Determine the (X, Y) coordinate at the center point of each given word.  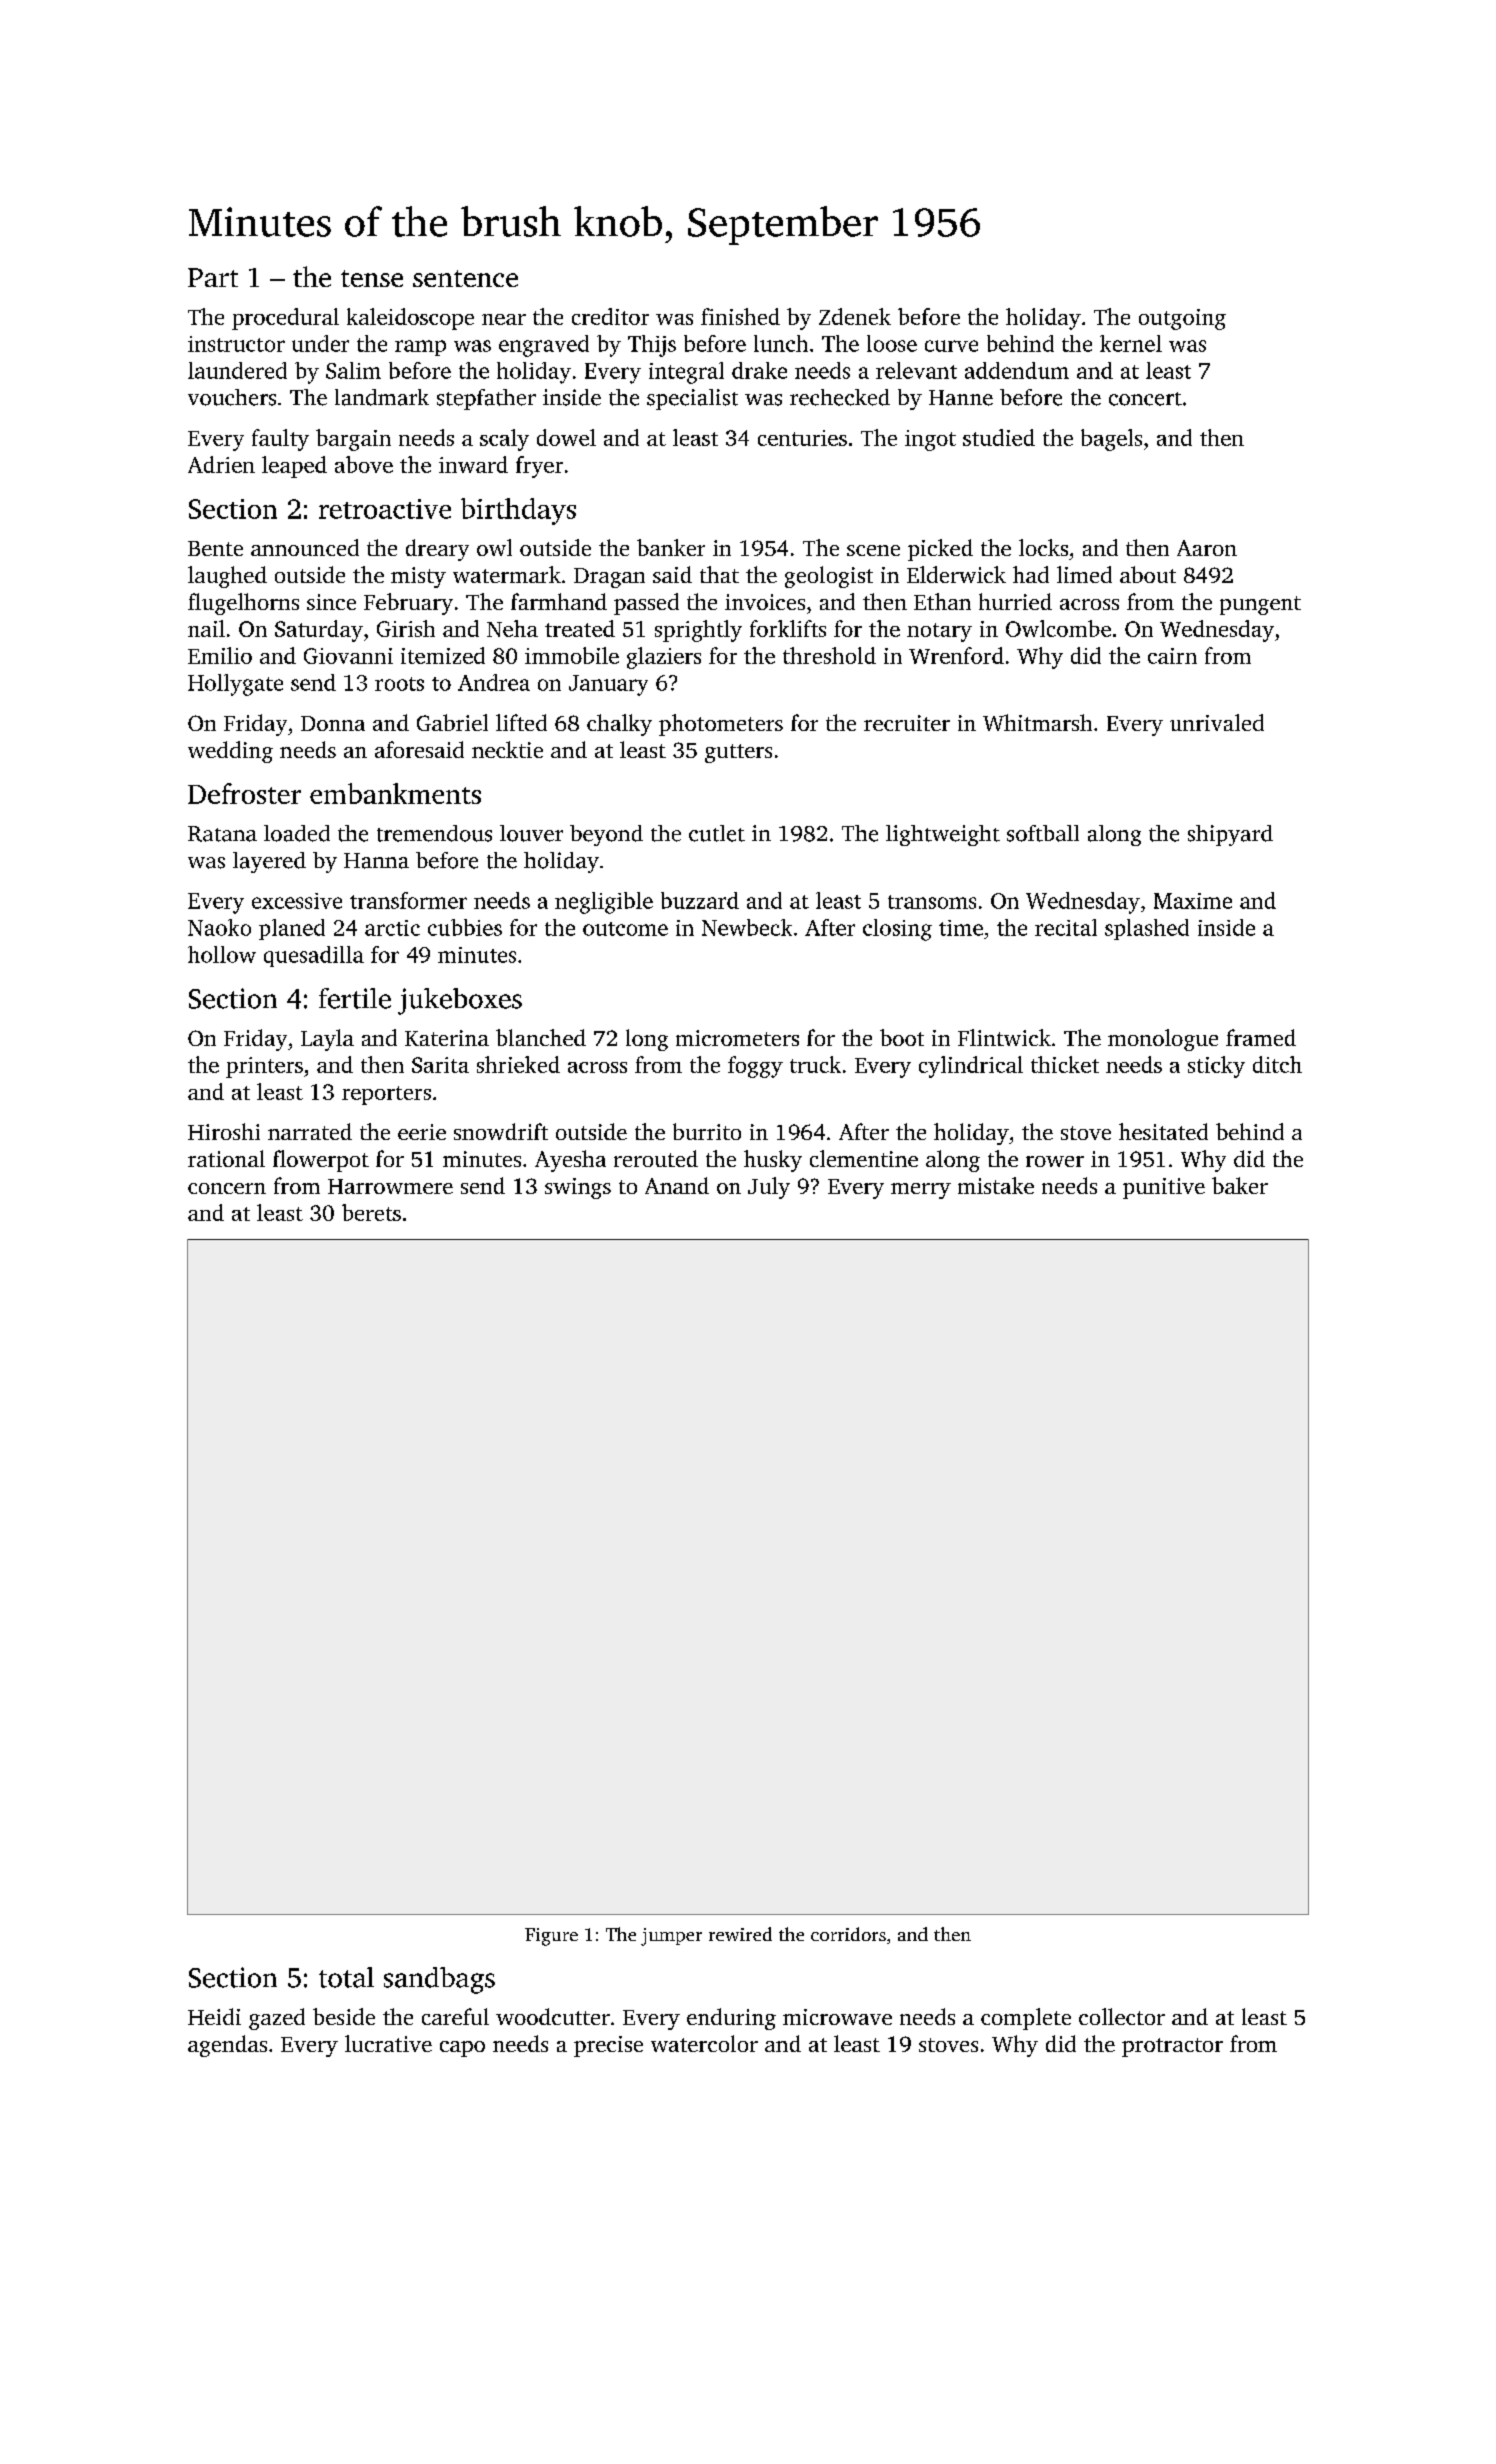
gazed (277, 2019)
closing (897, 930)
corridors (848, 1934)
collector (1122, 2016)
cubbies (465, 927)
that (719, 574)
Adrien (221, 464)
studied (999, 437)
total (346, 1977)
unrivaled (1217, 722)
